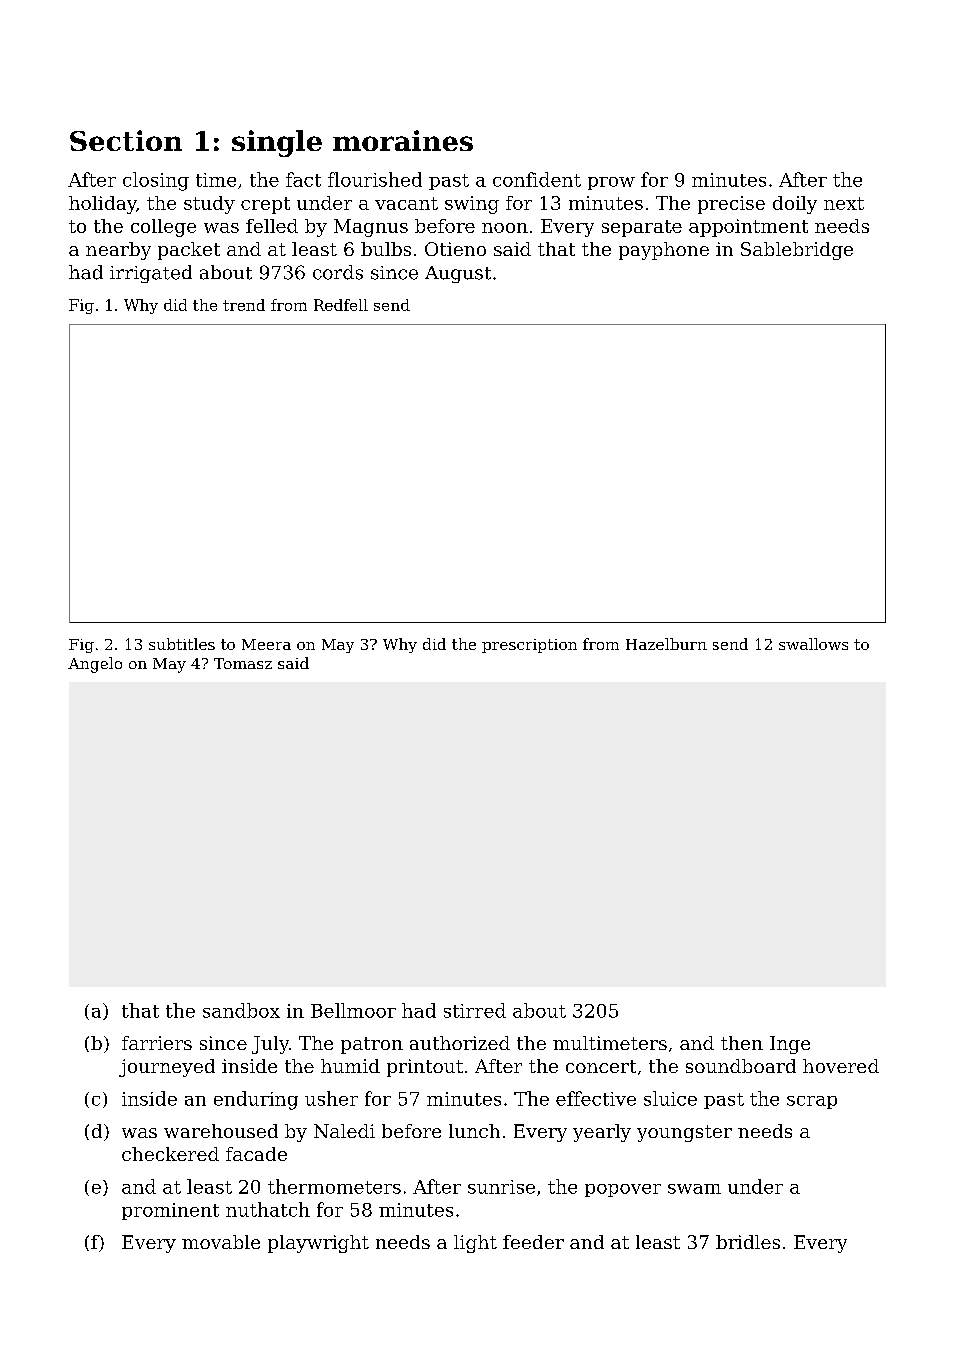  I want to click on prow, so click(611, 183).
